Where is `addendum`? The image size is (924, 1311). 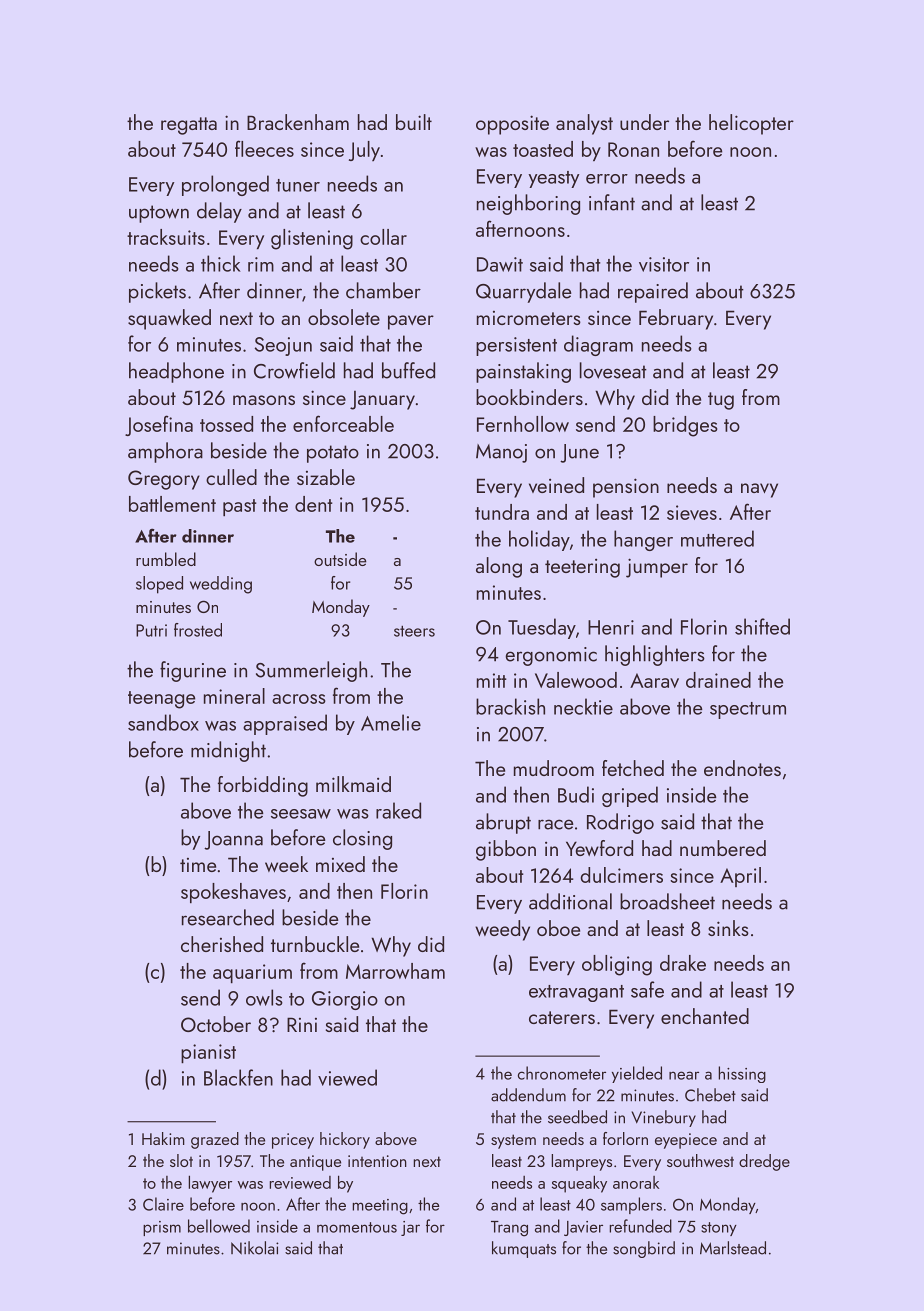 addendum is located at coordinates (528, 1095).
